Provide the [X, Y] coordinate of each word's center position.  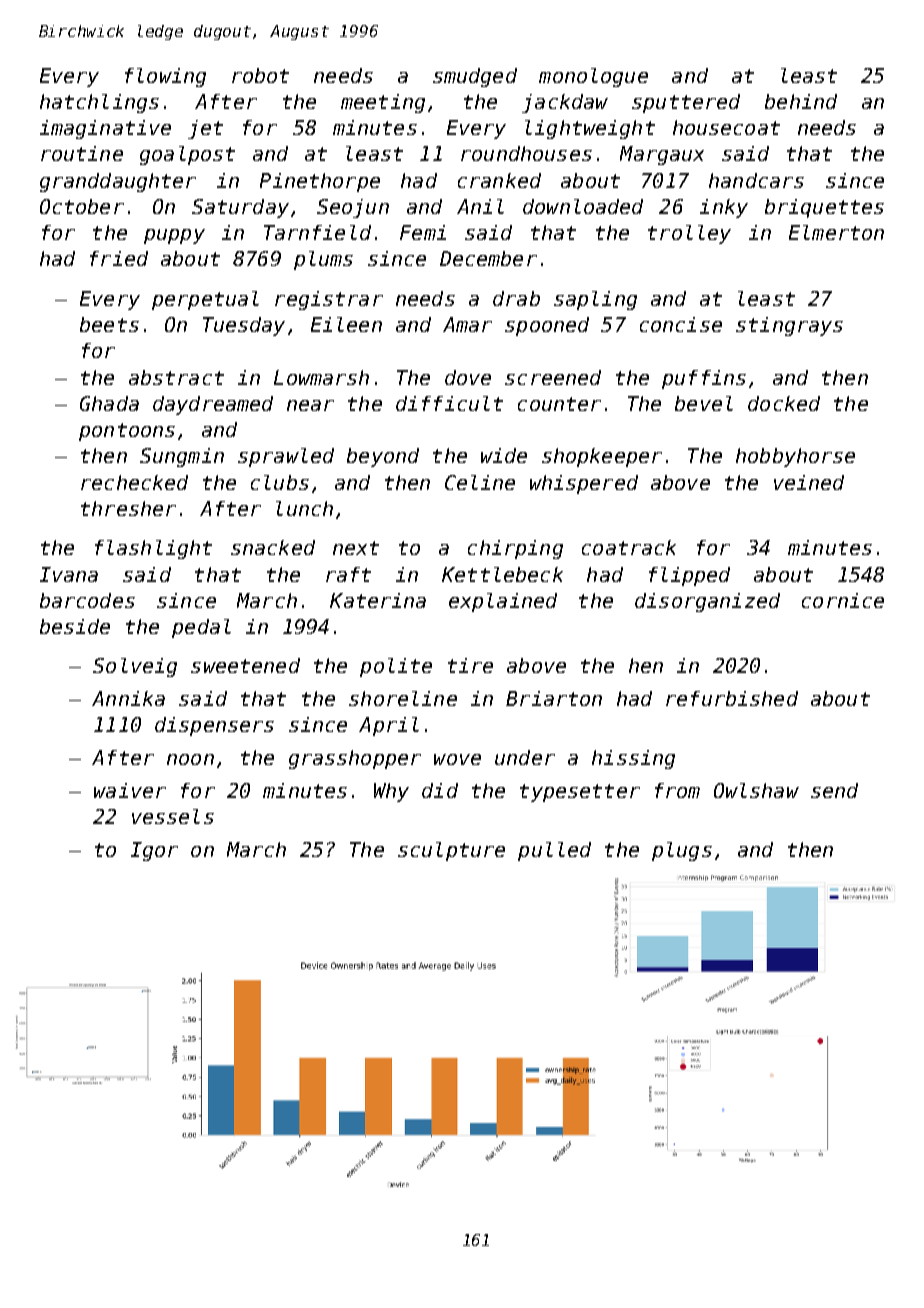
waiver [130, 790]
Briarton [554, 698]
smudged [475, 77]
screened [553, 377]
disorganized [707, 602]
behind [801, 101]
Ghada [109, 403]
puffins [704, 379]
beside [75, 626]
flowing [165, 77]
